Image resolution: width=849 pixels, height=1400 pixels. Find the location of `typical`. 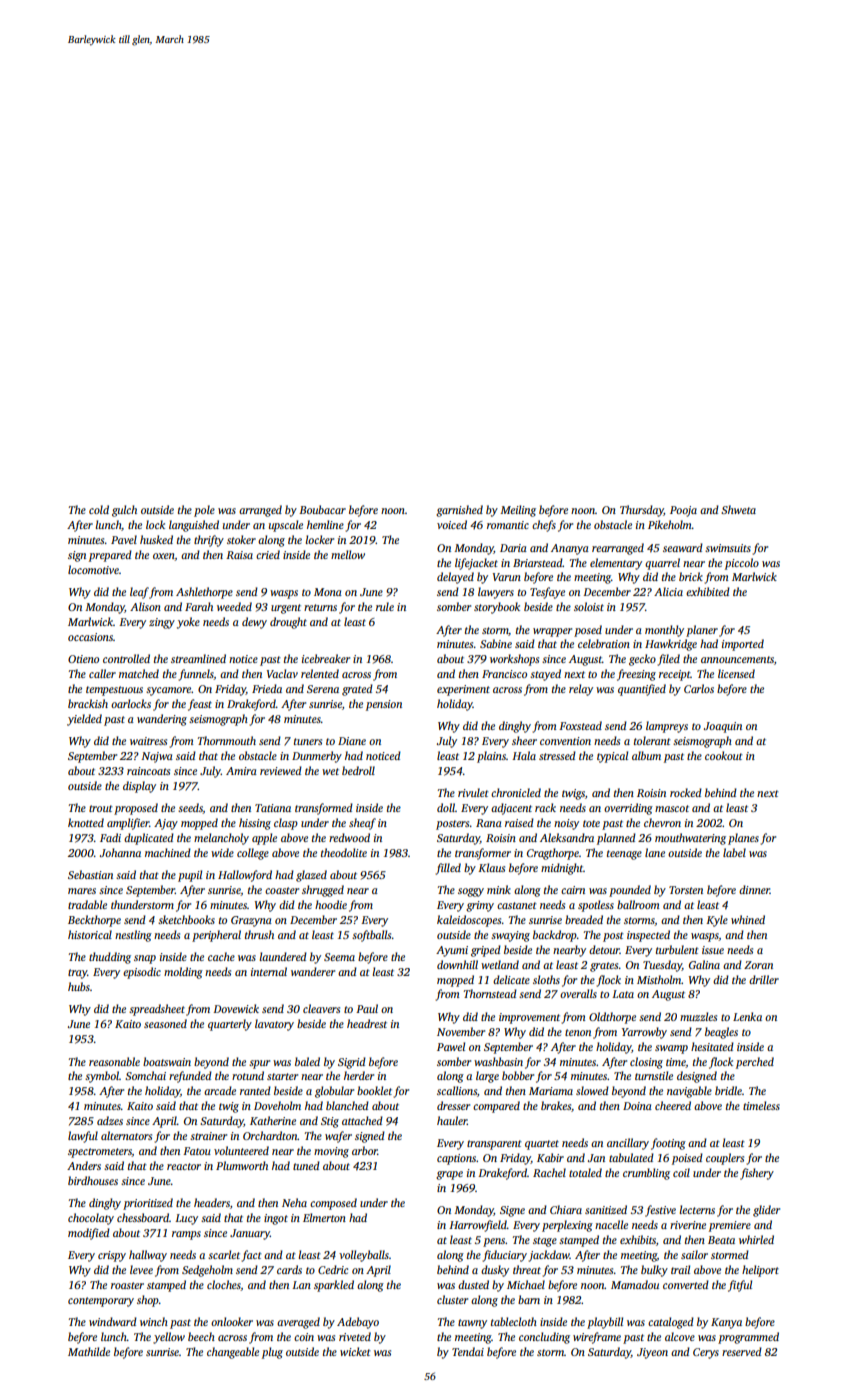

typical is located at coordinates (612, 757).
